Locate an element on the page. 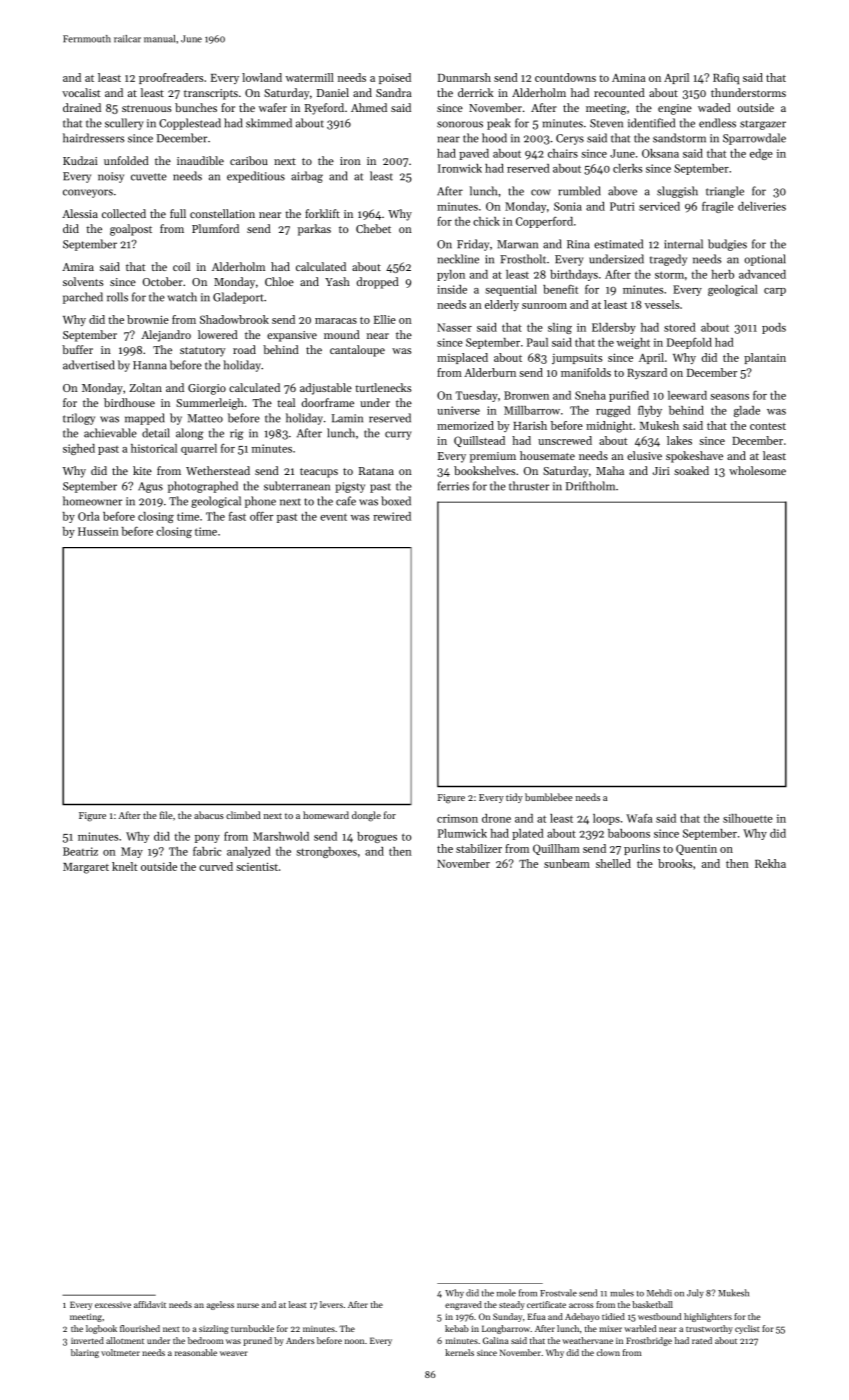 Image resolution: width=849 pixels, height=1400 pixels. affidavit is located at coordinates (150, 1304).
